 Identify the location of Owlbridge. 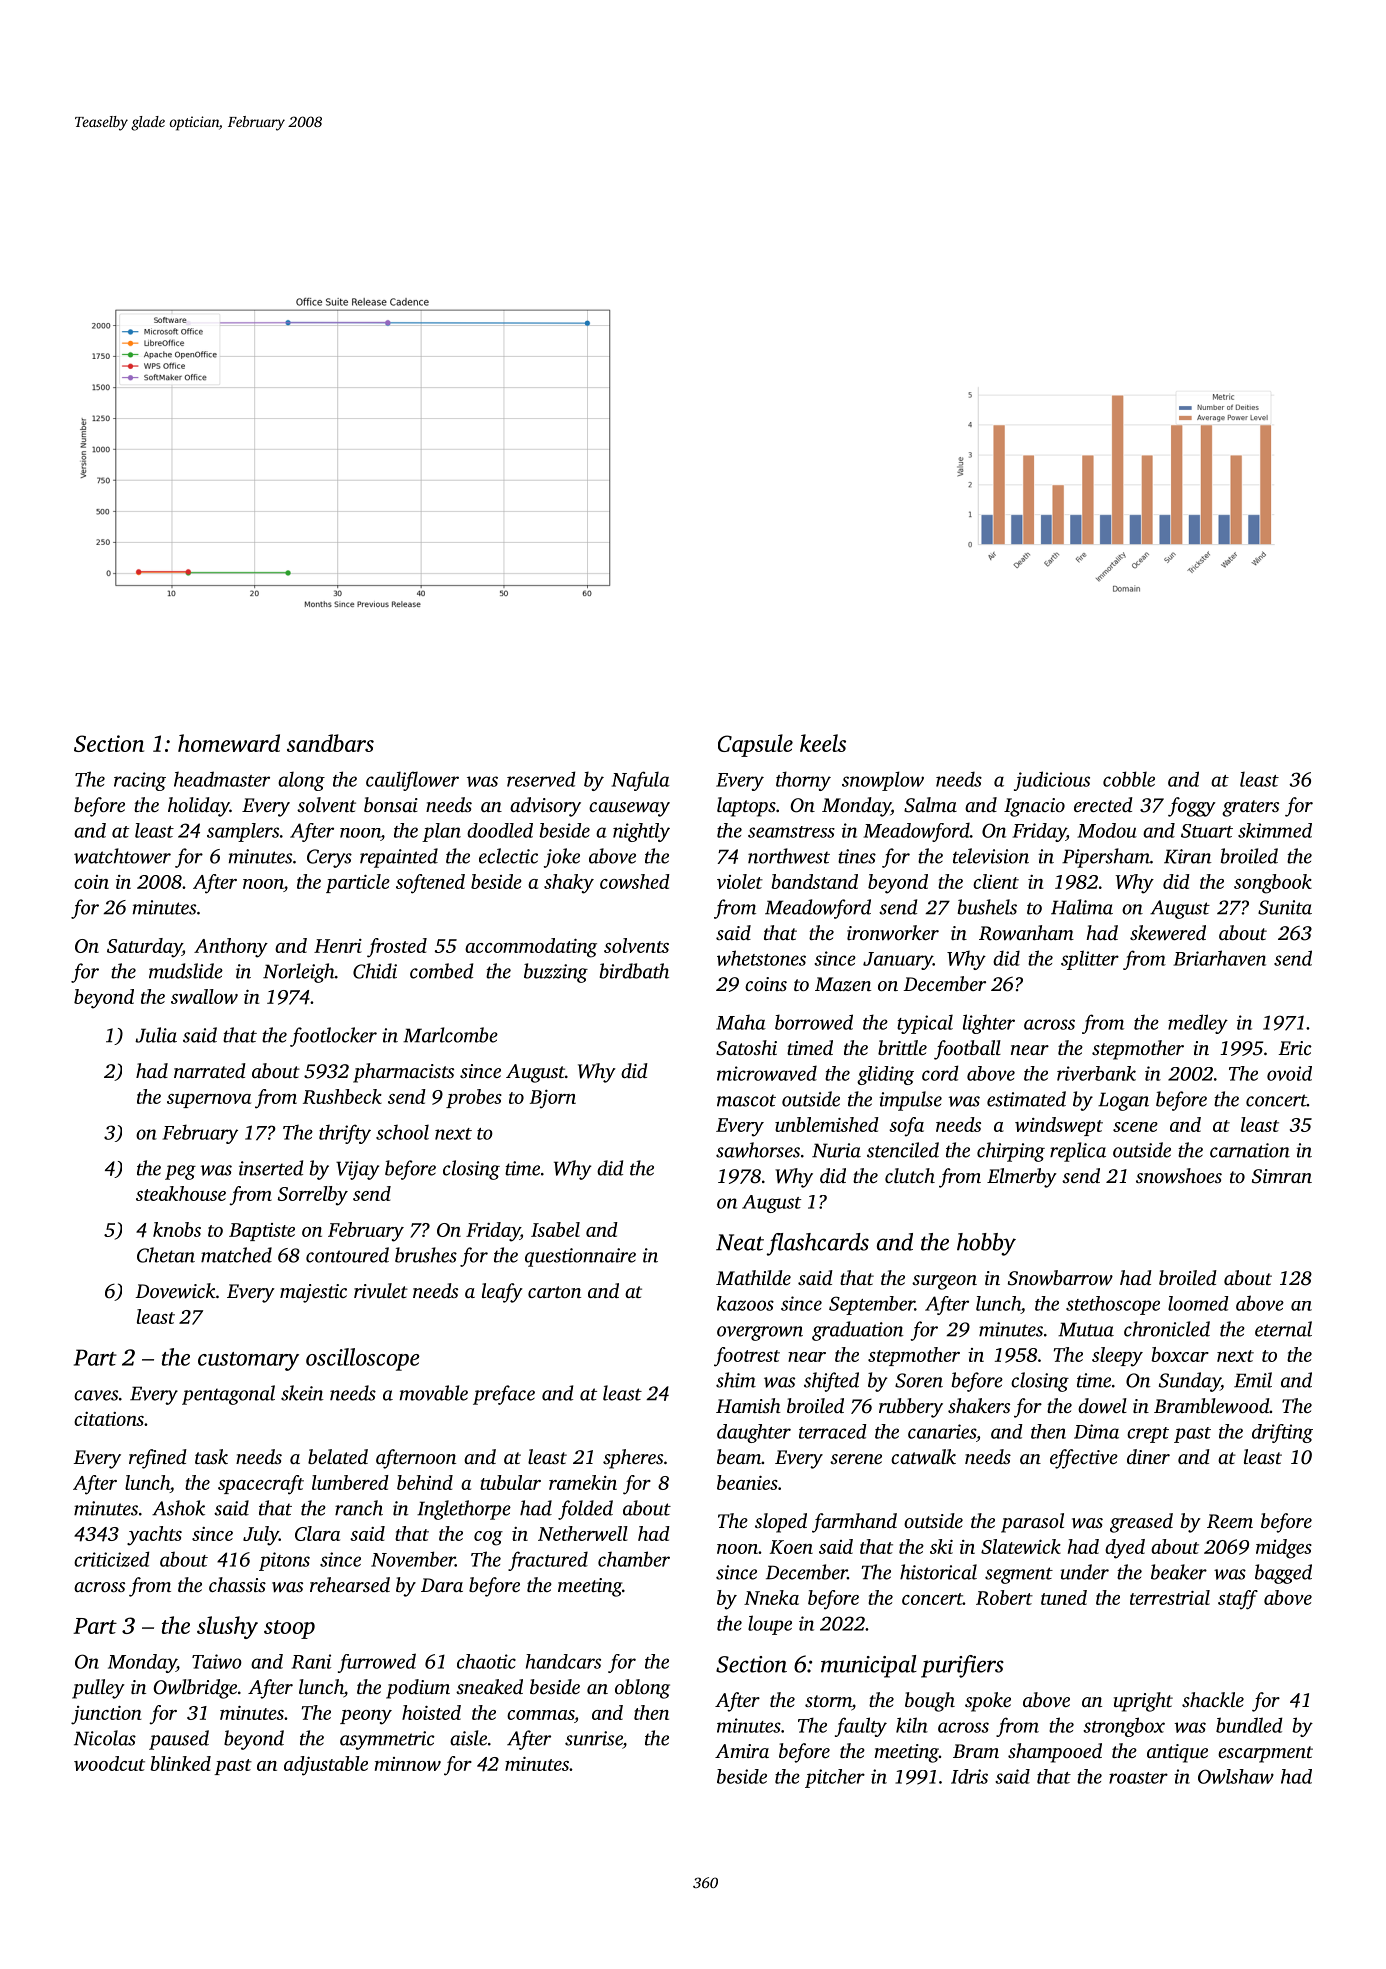
(195, 1689).
